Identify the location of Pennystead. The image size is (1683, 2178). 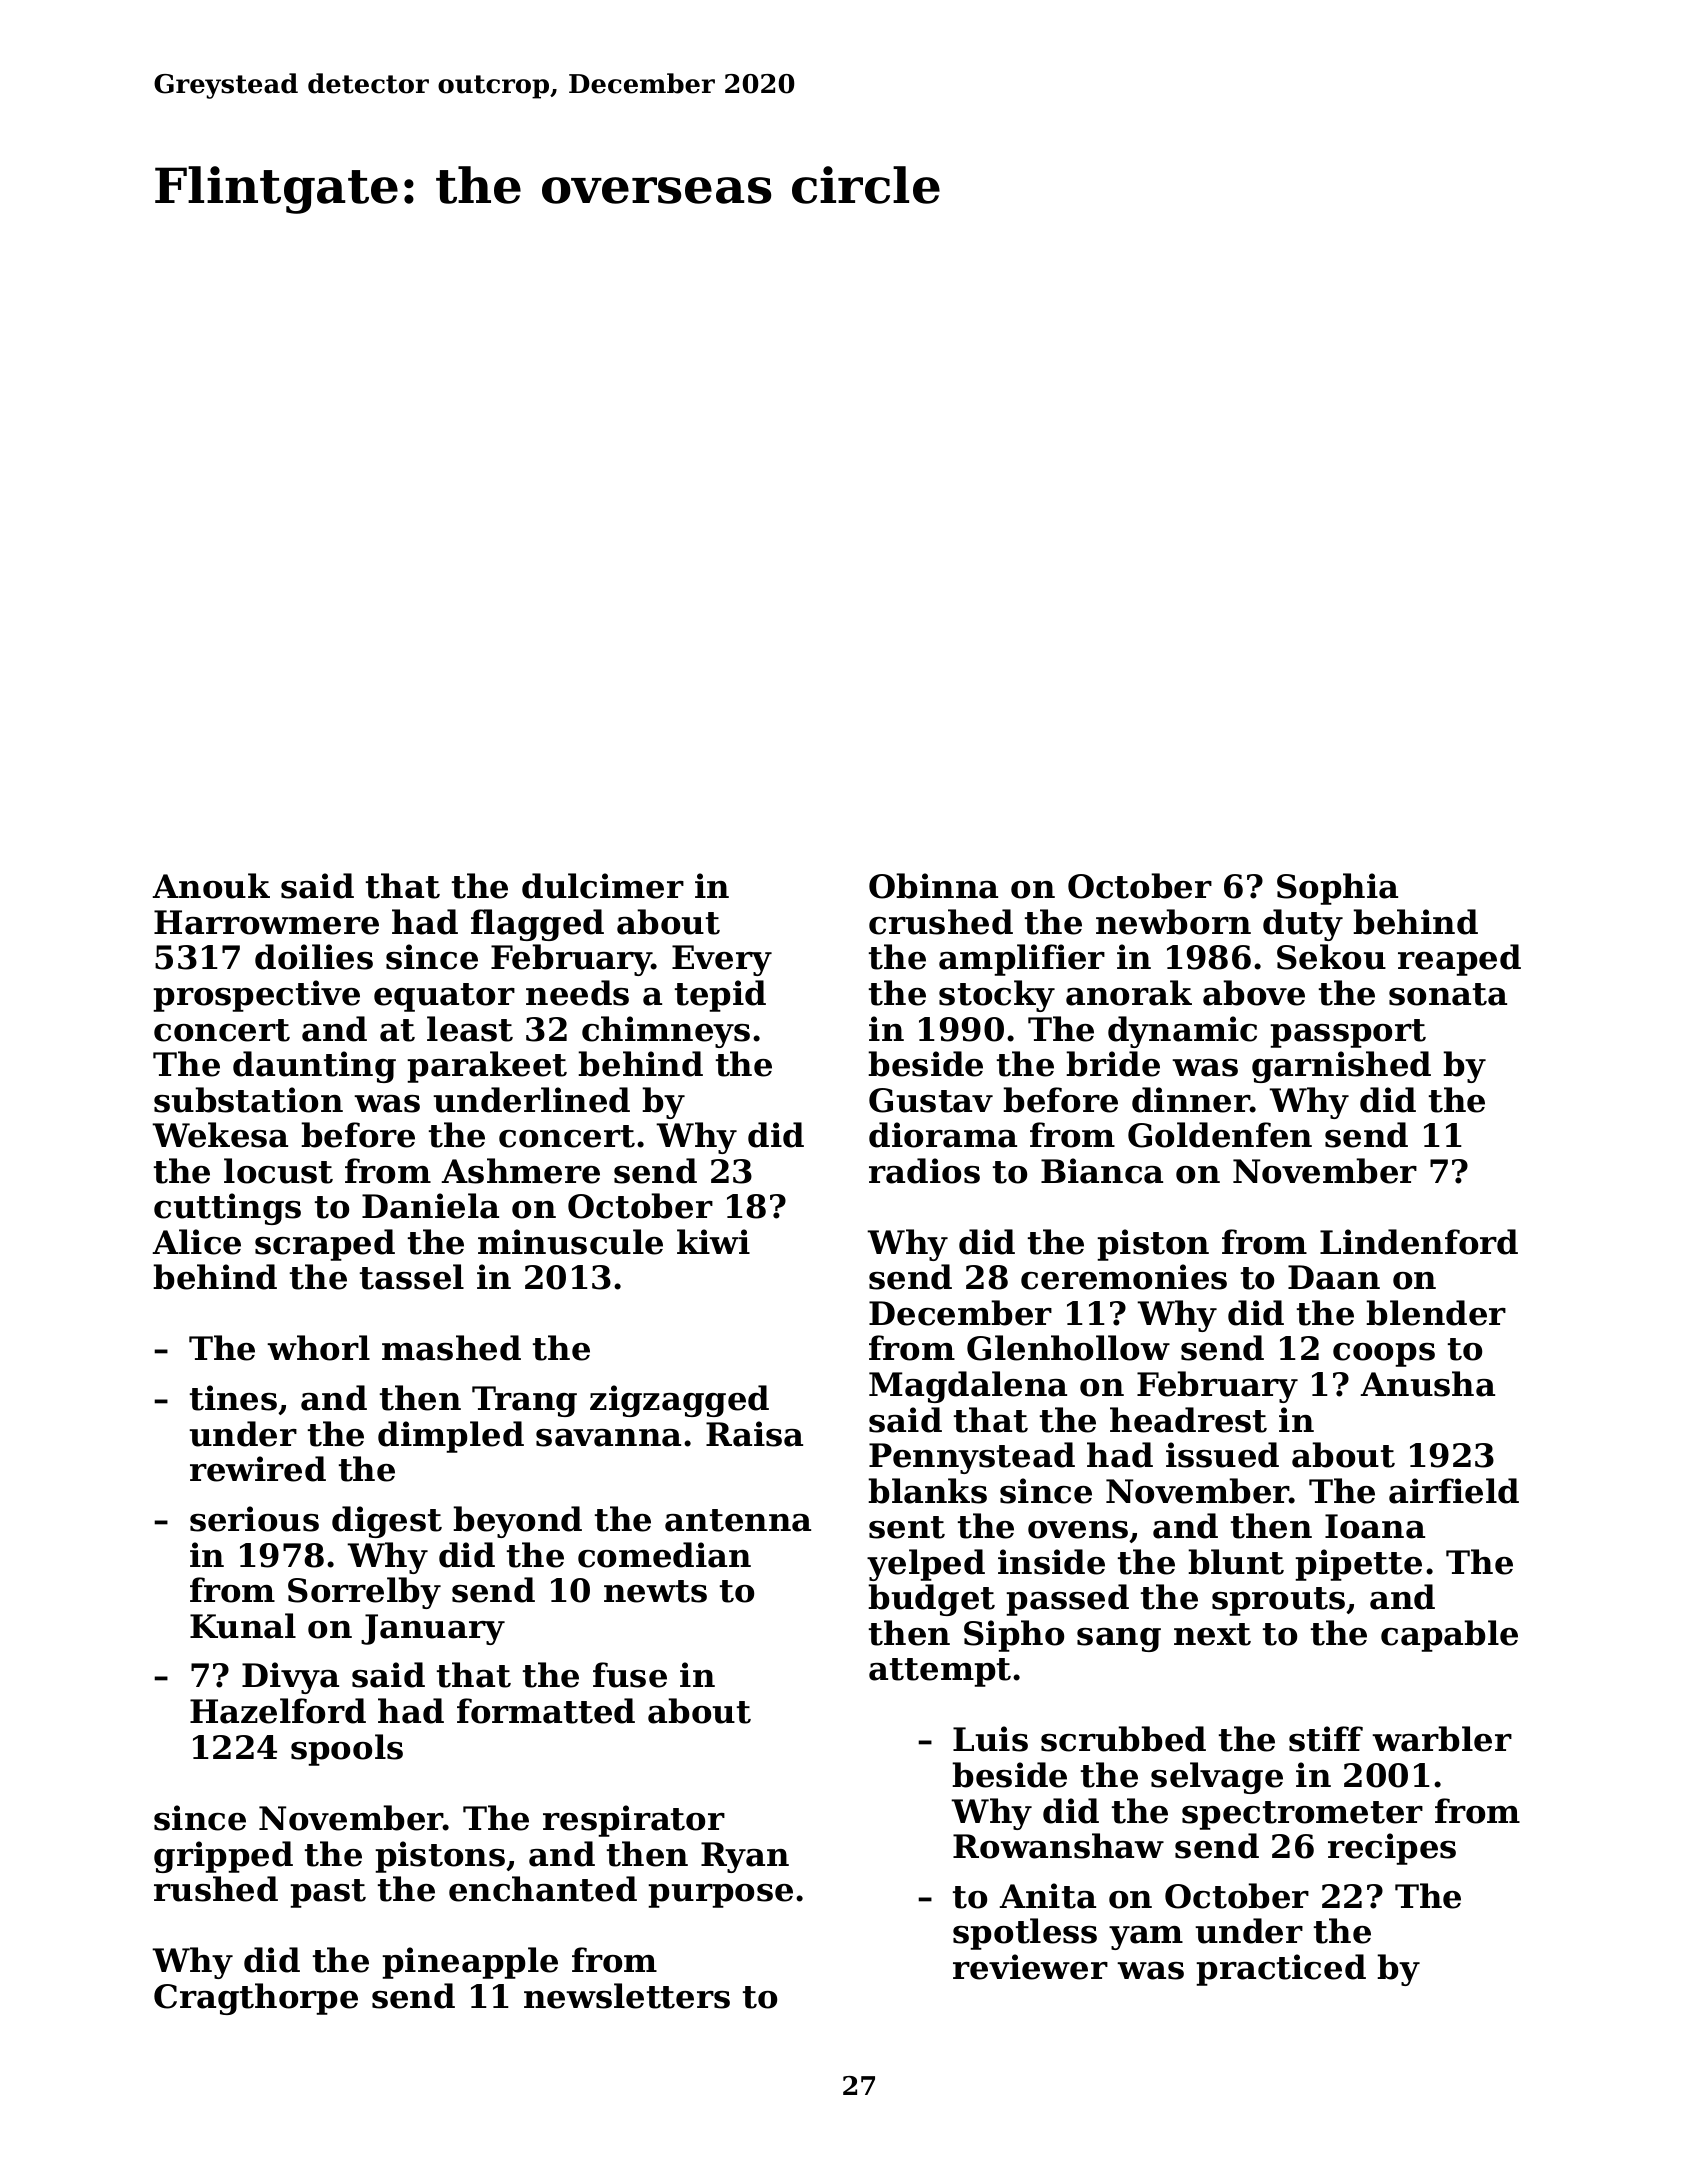
(972, 1458).
